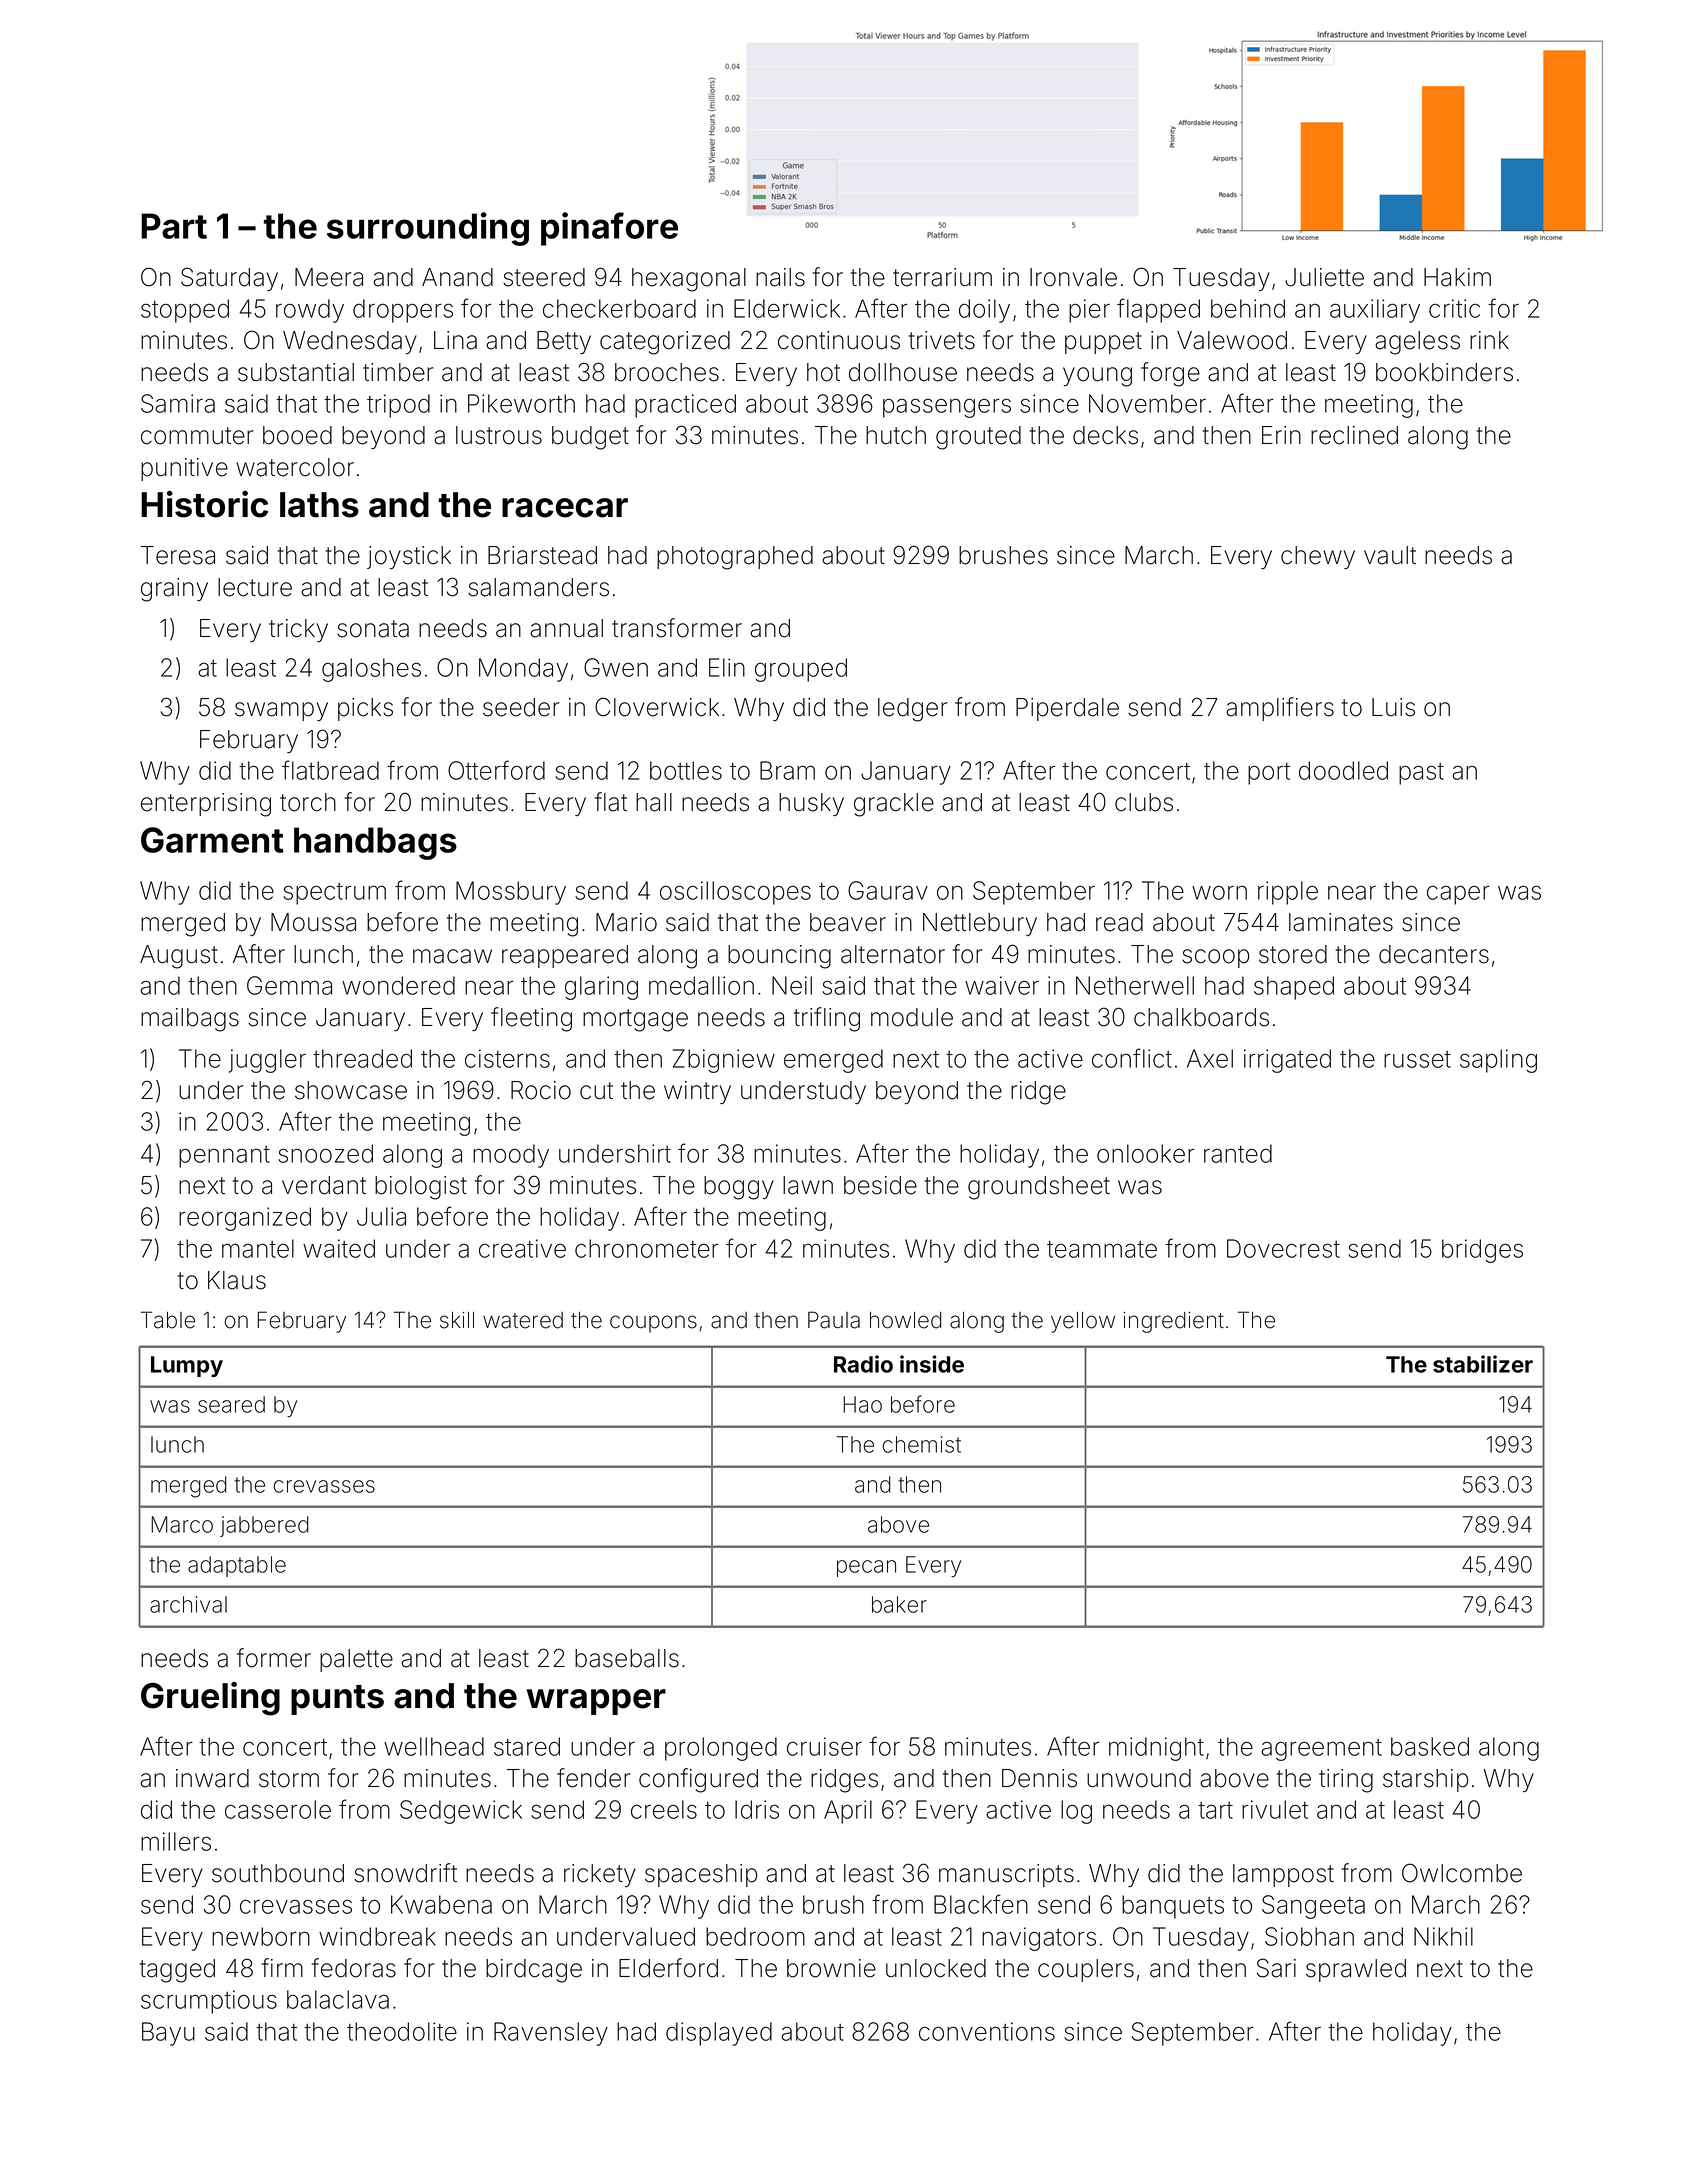 The image size is (1683, 2178). What do you see at coordinates (267, 1061) in the document?
I see `juggler` at bounding box center [267, 1061].
